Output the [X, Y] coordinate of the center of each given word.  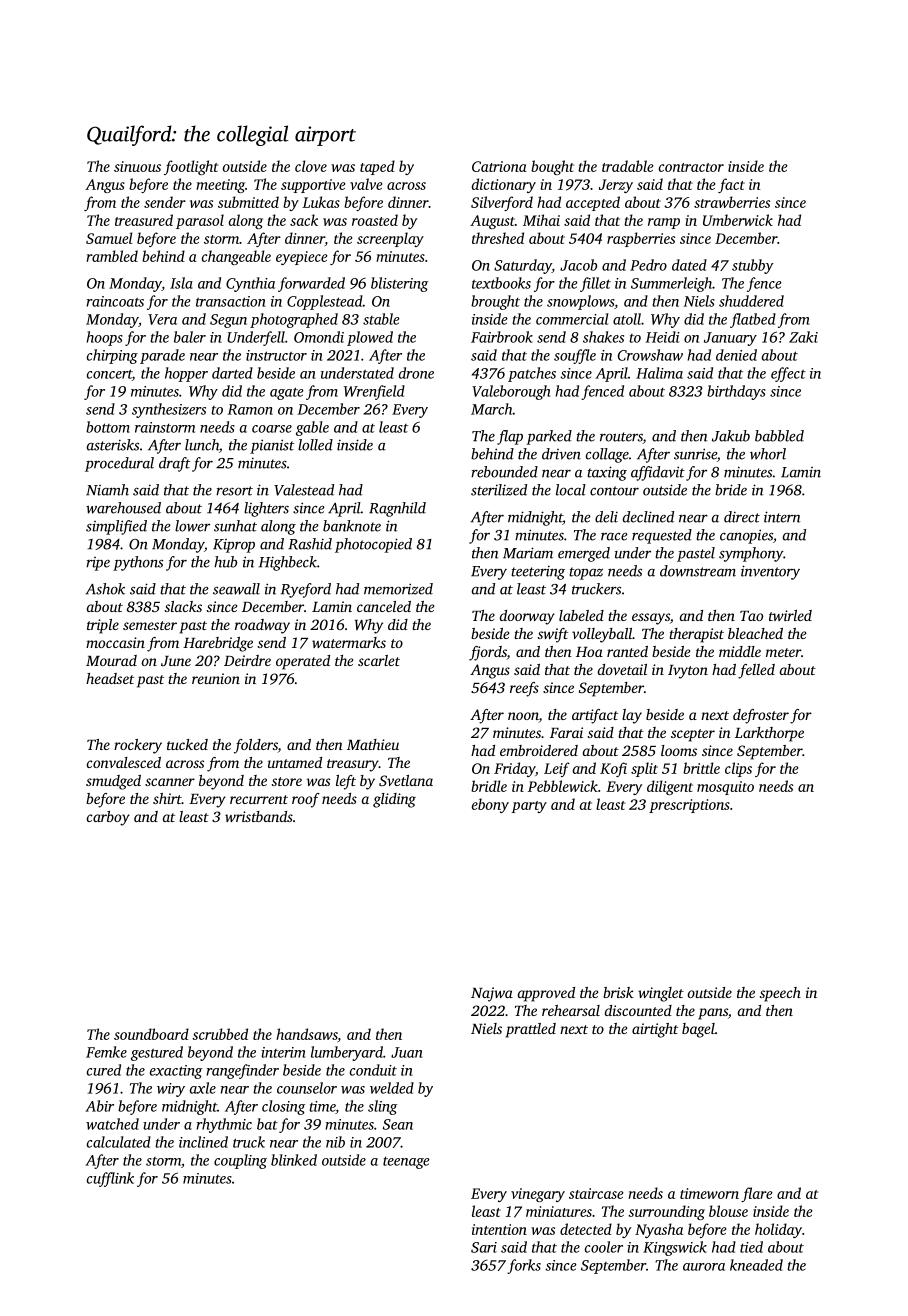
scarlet [379, 660]
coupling [240, 1161]
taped [377, 167]
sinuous [137, 166]
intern [782, 517]
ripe [98, 564]
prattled [531, 1030]
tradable [627, 166]
